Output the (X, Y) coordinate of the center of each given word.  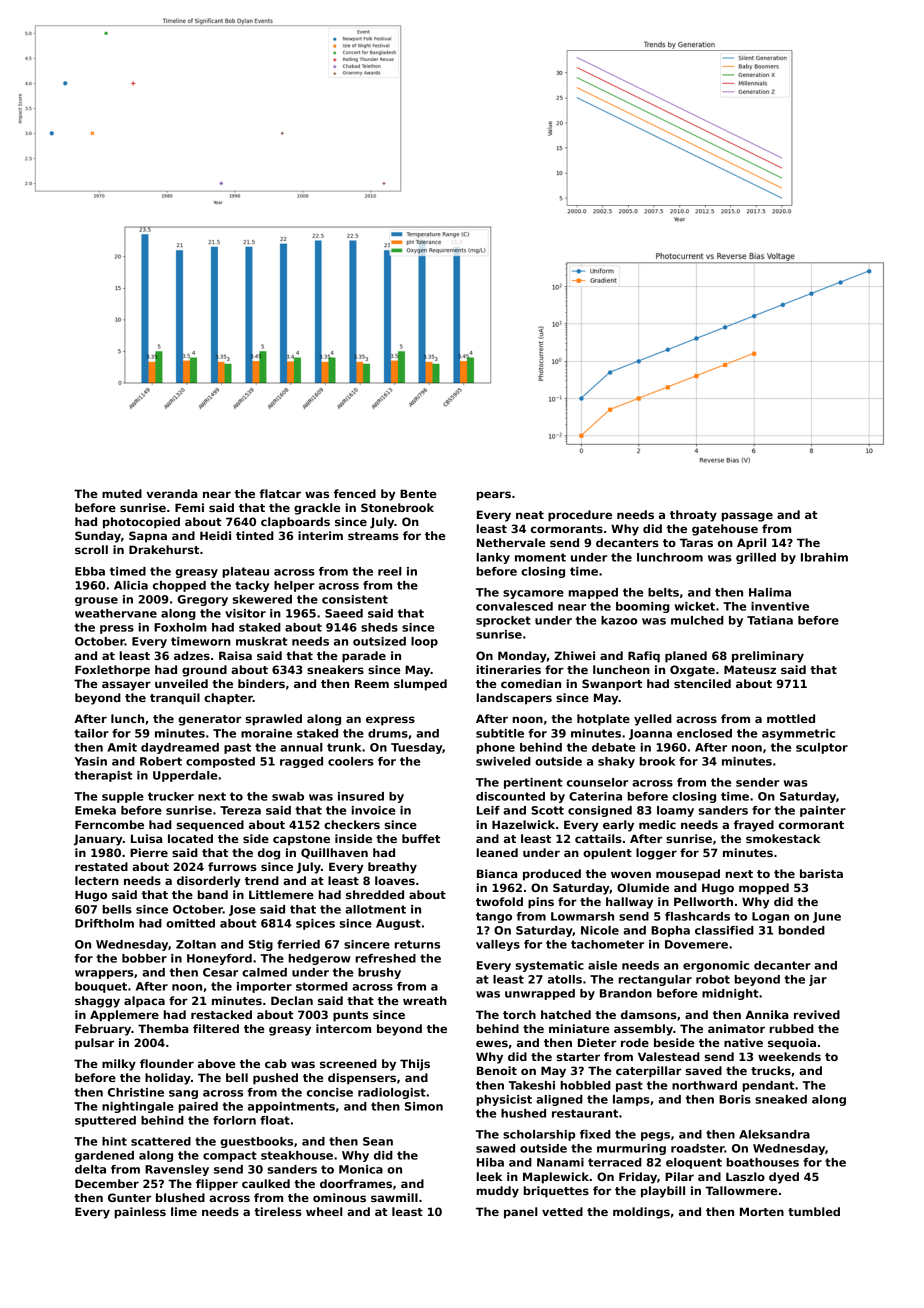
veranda (171, 493)
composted (220, 762)
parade (364, 657)
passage (747, 517)
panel (521, 1213)
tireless (278, 1211)
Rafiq (644, 657)
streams (373, 536)
